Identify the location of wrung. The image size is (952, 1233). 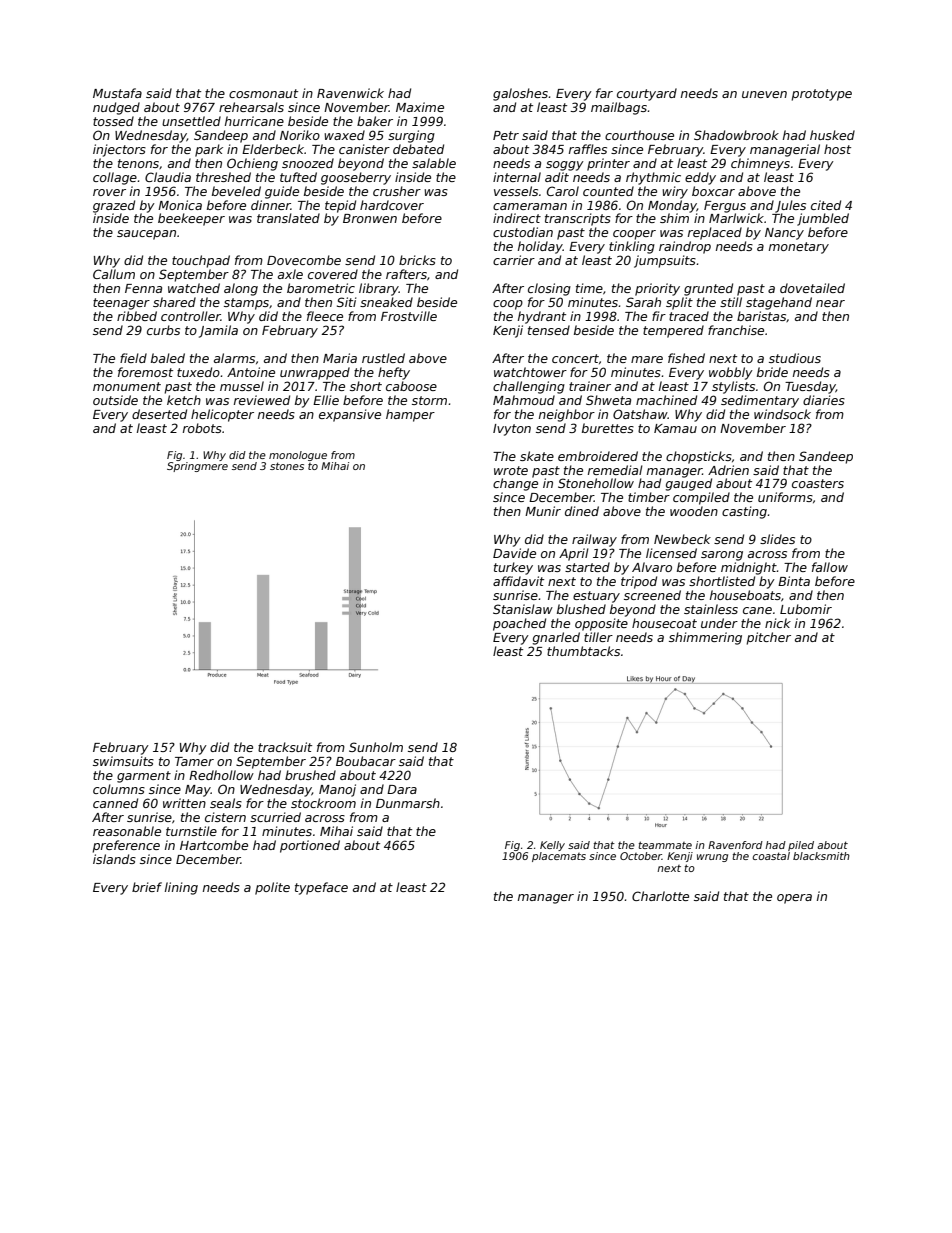
(712, 858).
